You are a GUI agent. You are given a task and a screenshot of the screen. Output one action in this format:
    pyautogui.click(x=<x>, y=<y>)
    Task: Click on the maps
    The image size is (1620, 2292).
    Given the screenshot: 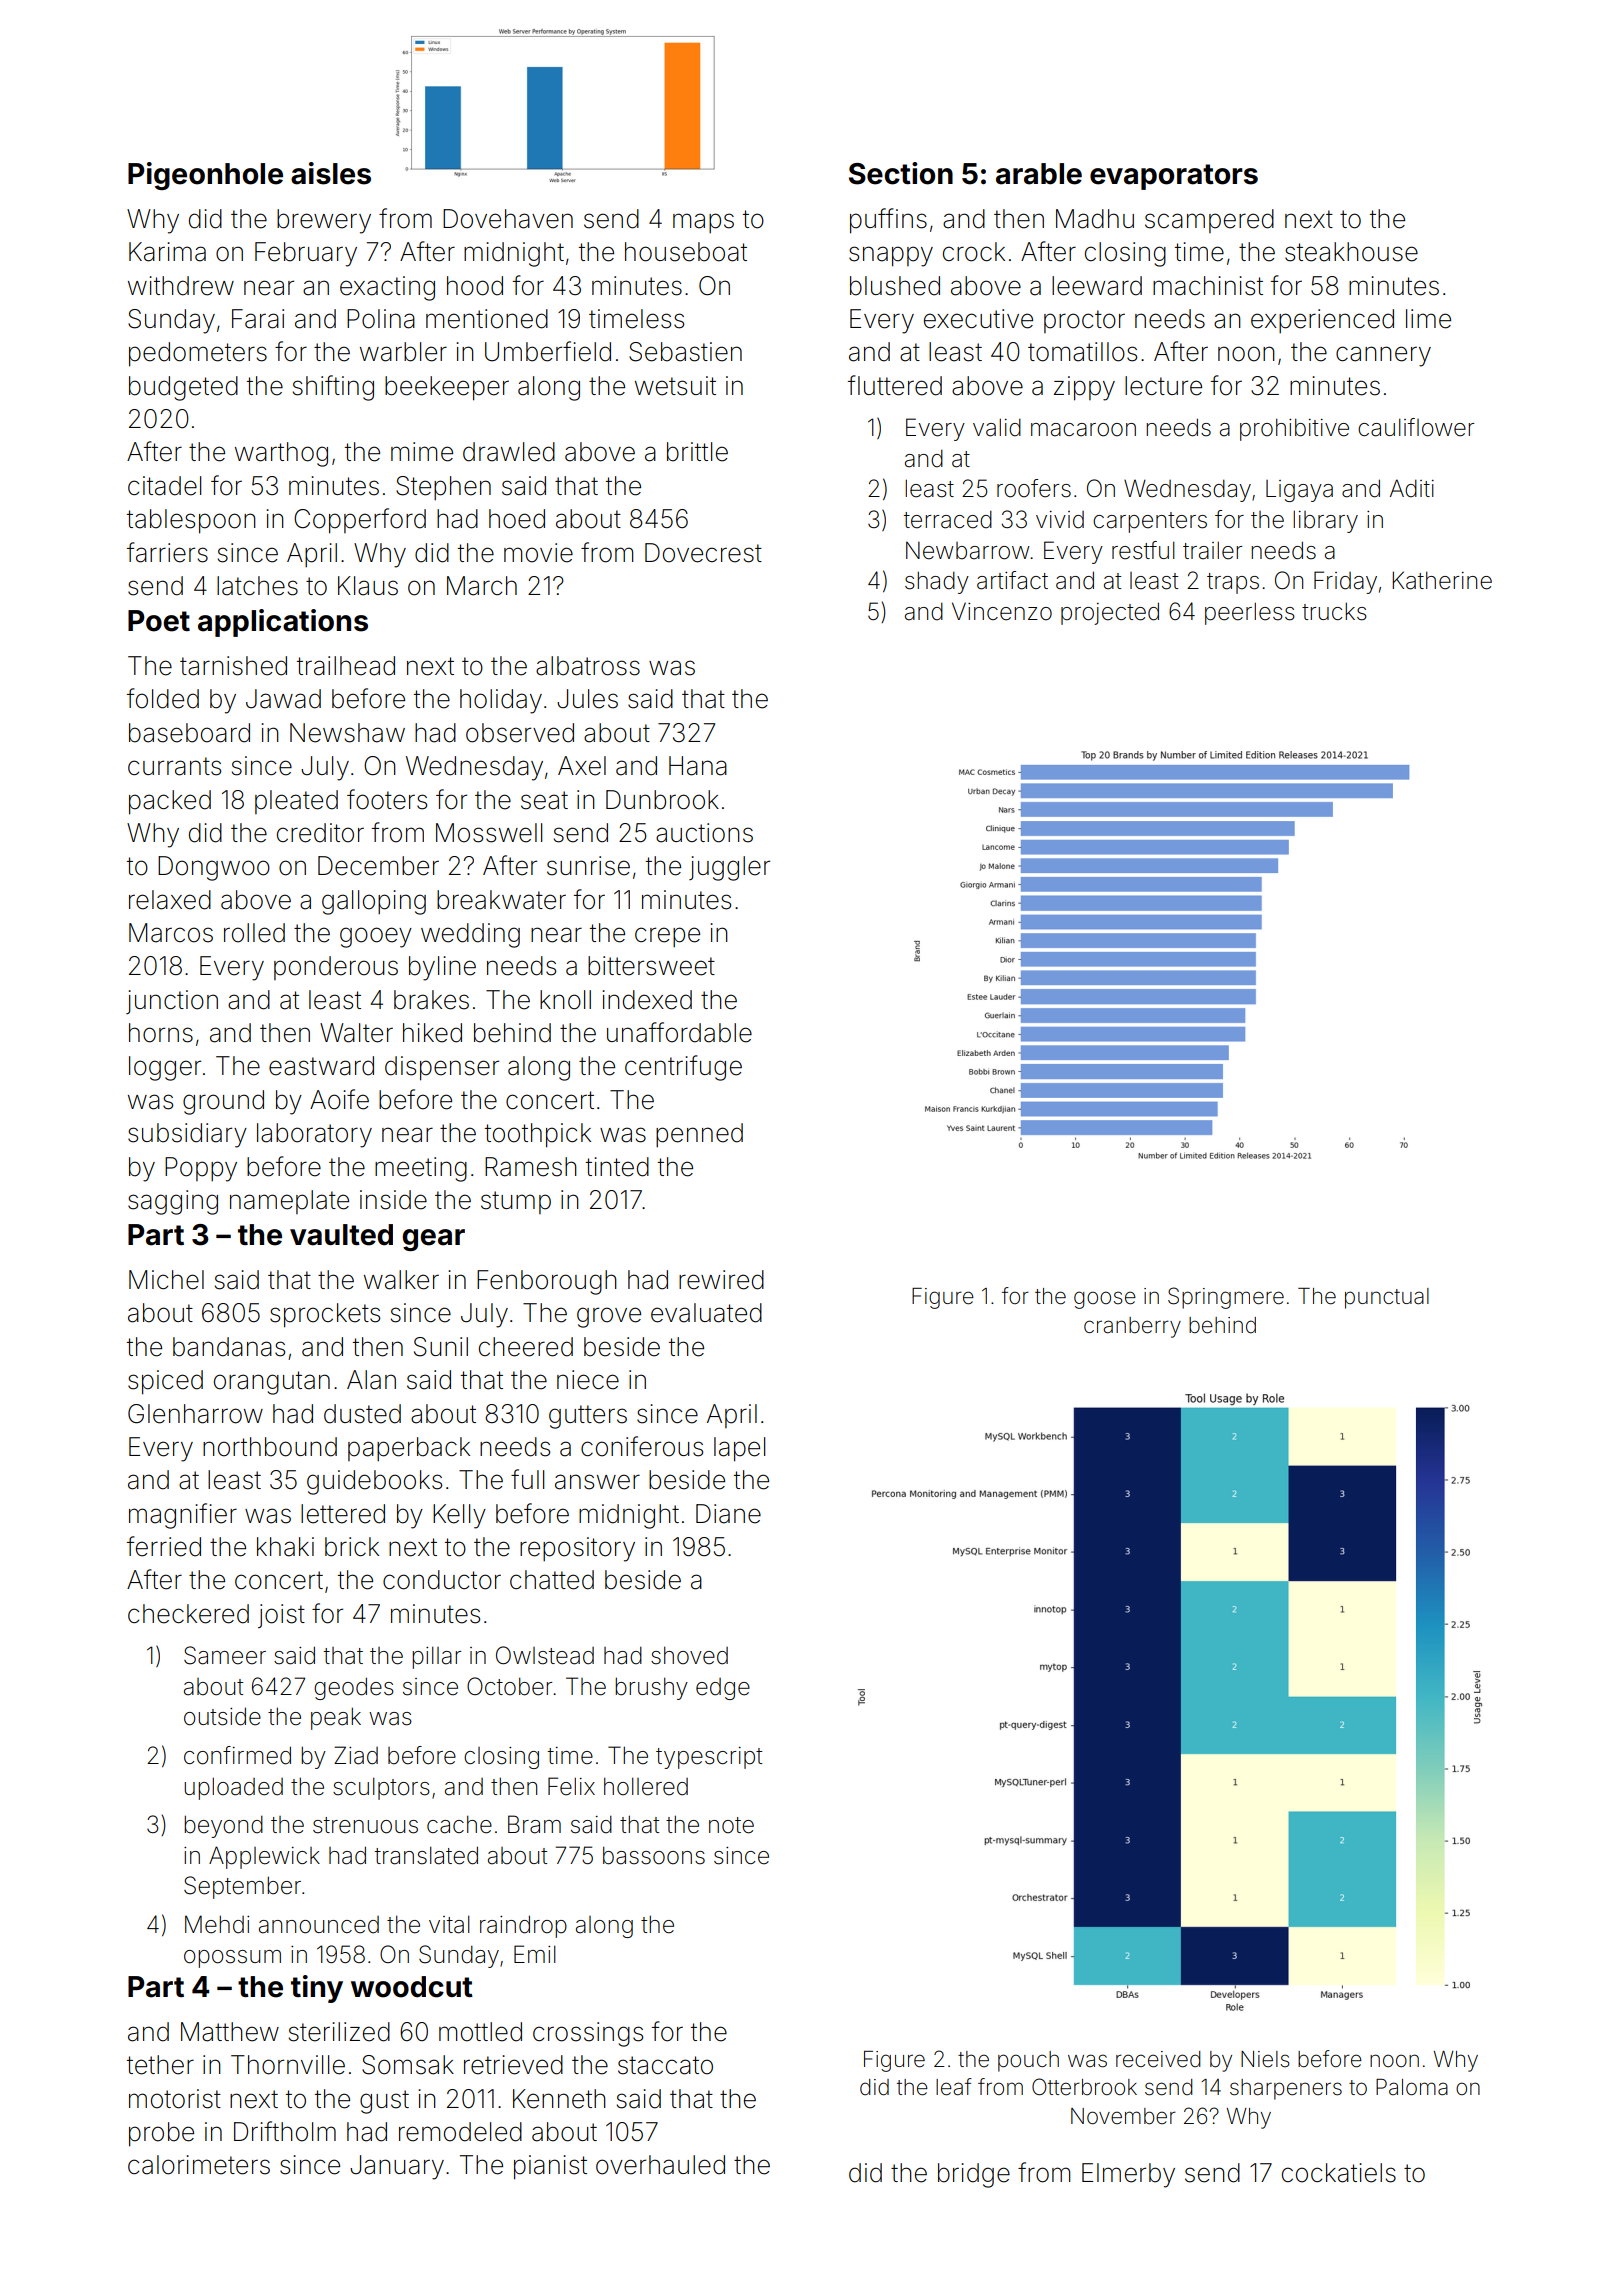 What is the action you would take?
    pyautogui.click(x=703, y=223)
